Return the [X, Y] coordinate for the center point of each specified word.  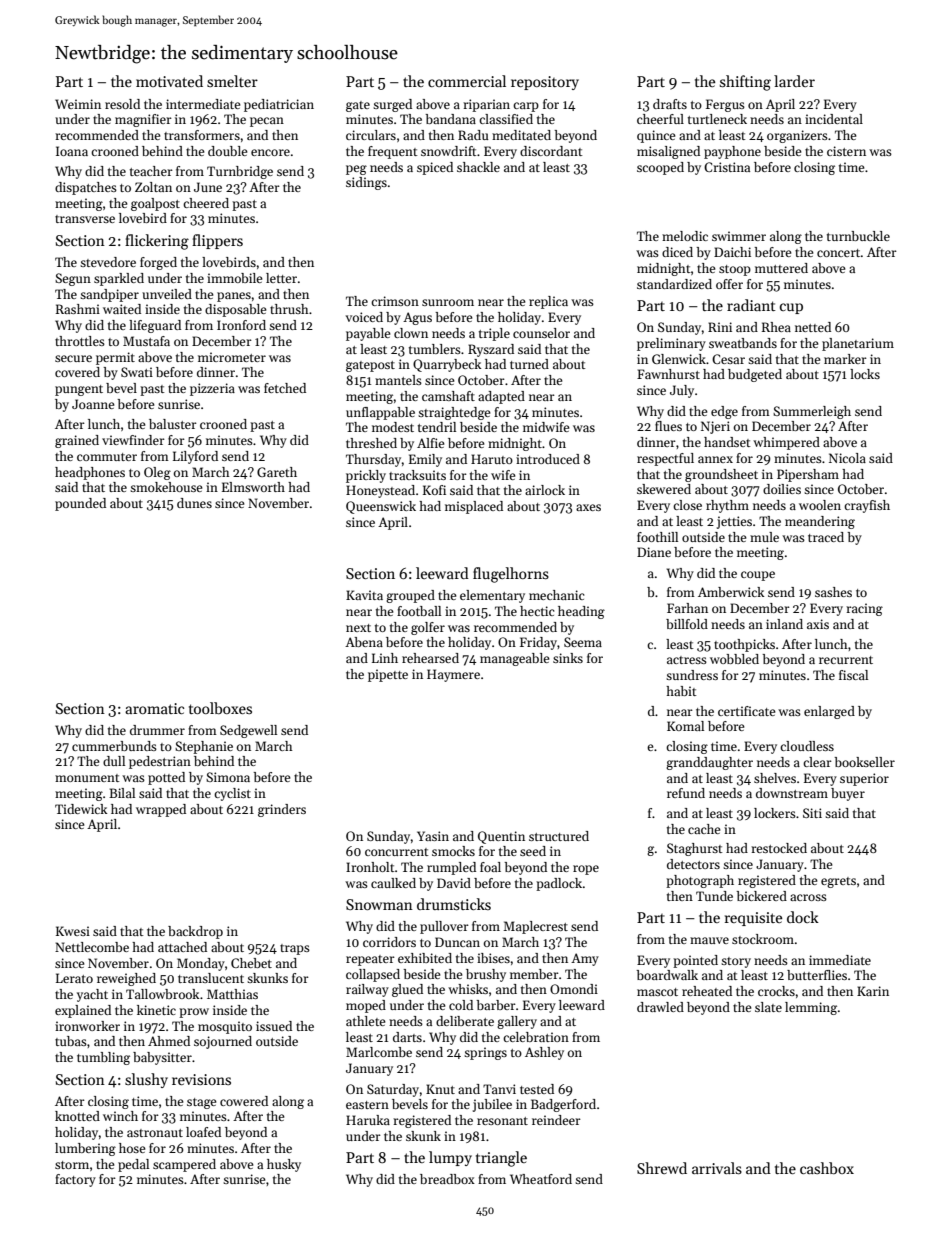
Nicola [847, 458]
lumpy [450, 1158]
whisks [468, 989]
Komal [685, 726]
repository [545, 83]
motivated [169, 81]
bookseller [864, 762]
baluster [173, 424]
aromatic [154, 708]
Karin [873, 991]
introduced [548, 459]
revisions [201, 1079]
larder [794, 81]
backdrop [195, 932]
